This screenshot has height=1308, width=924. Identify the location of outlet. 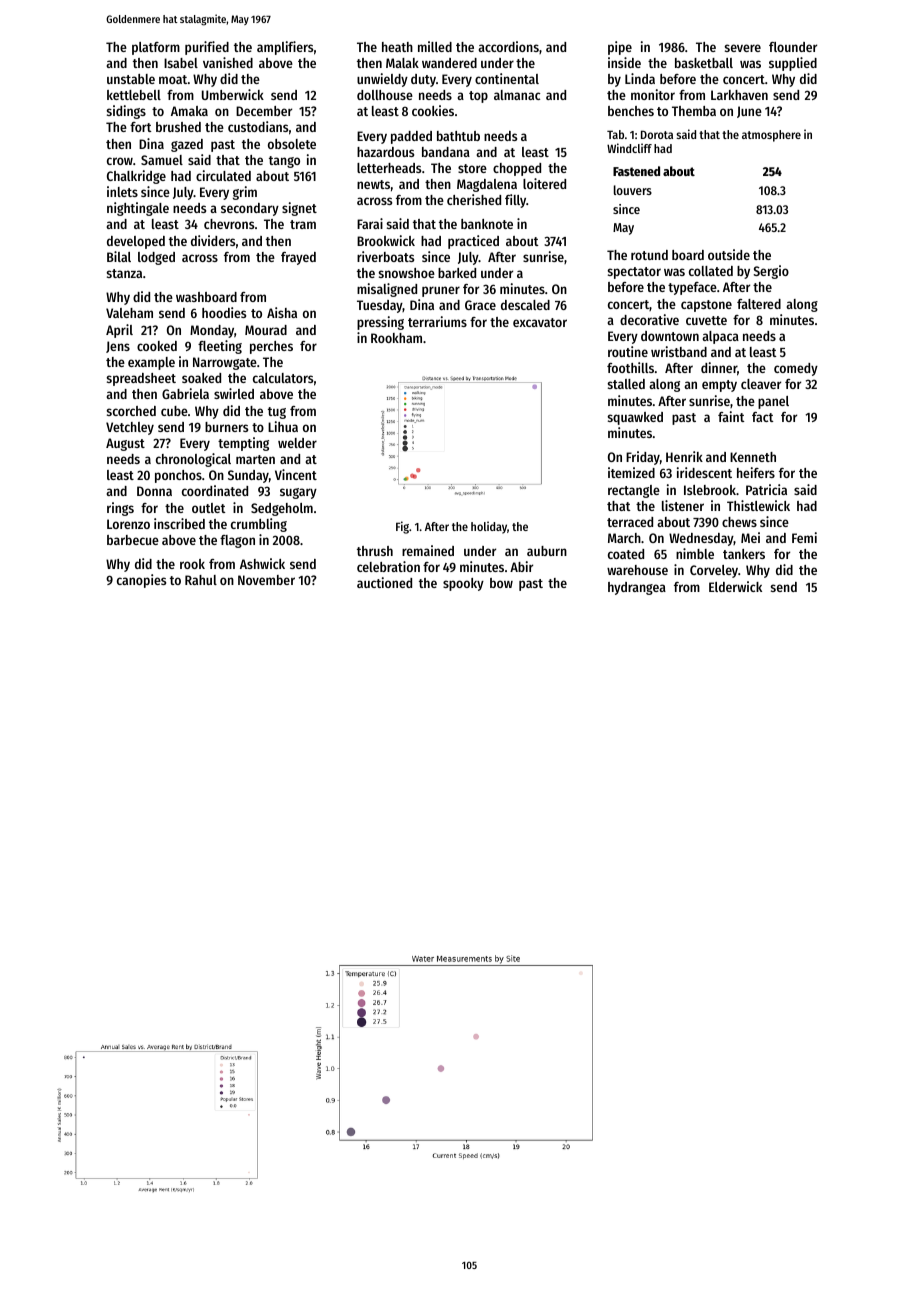
(209, 508).
